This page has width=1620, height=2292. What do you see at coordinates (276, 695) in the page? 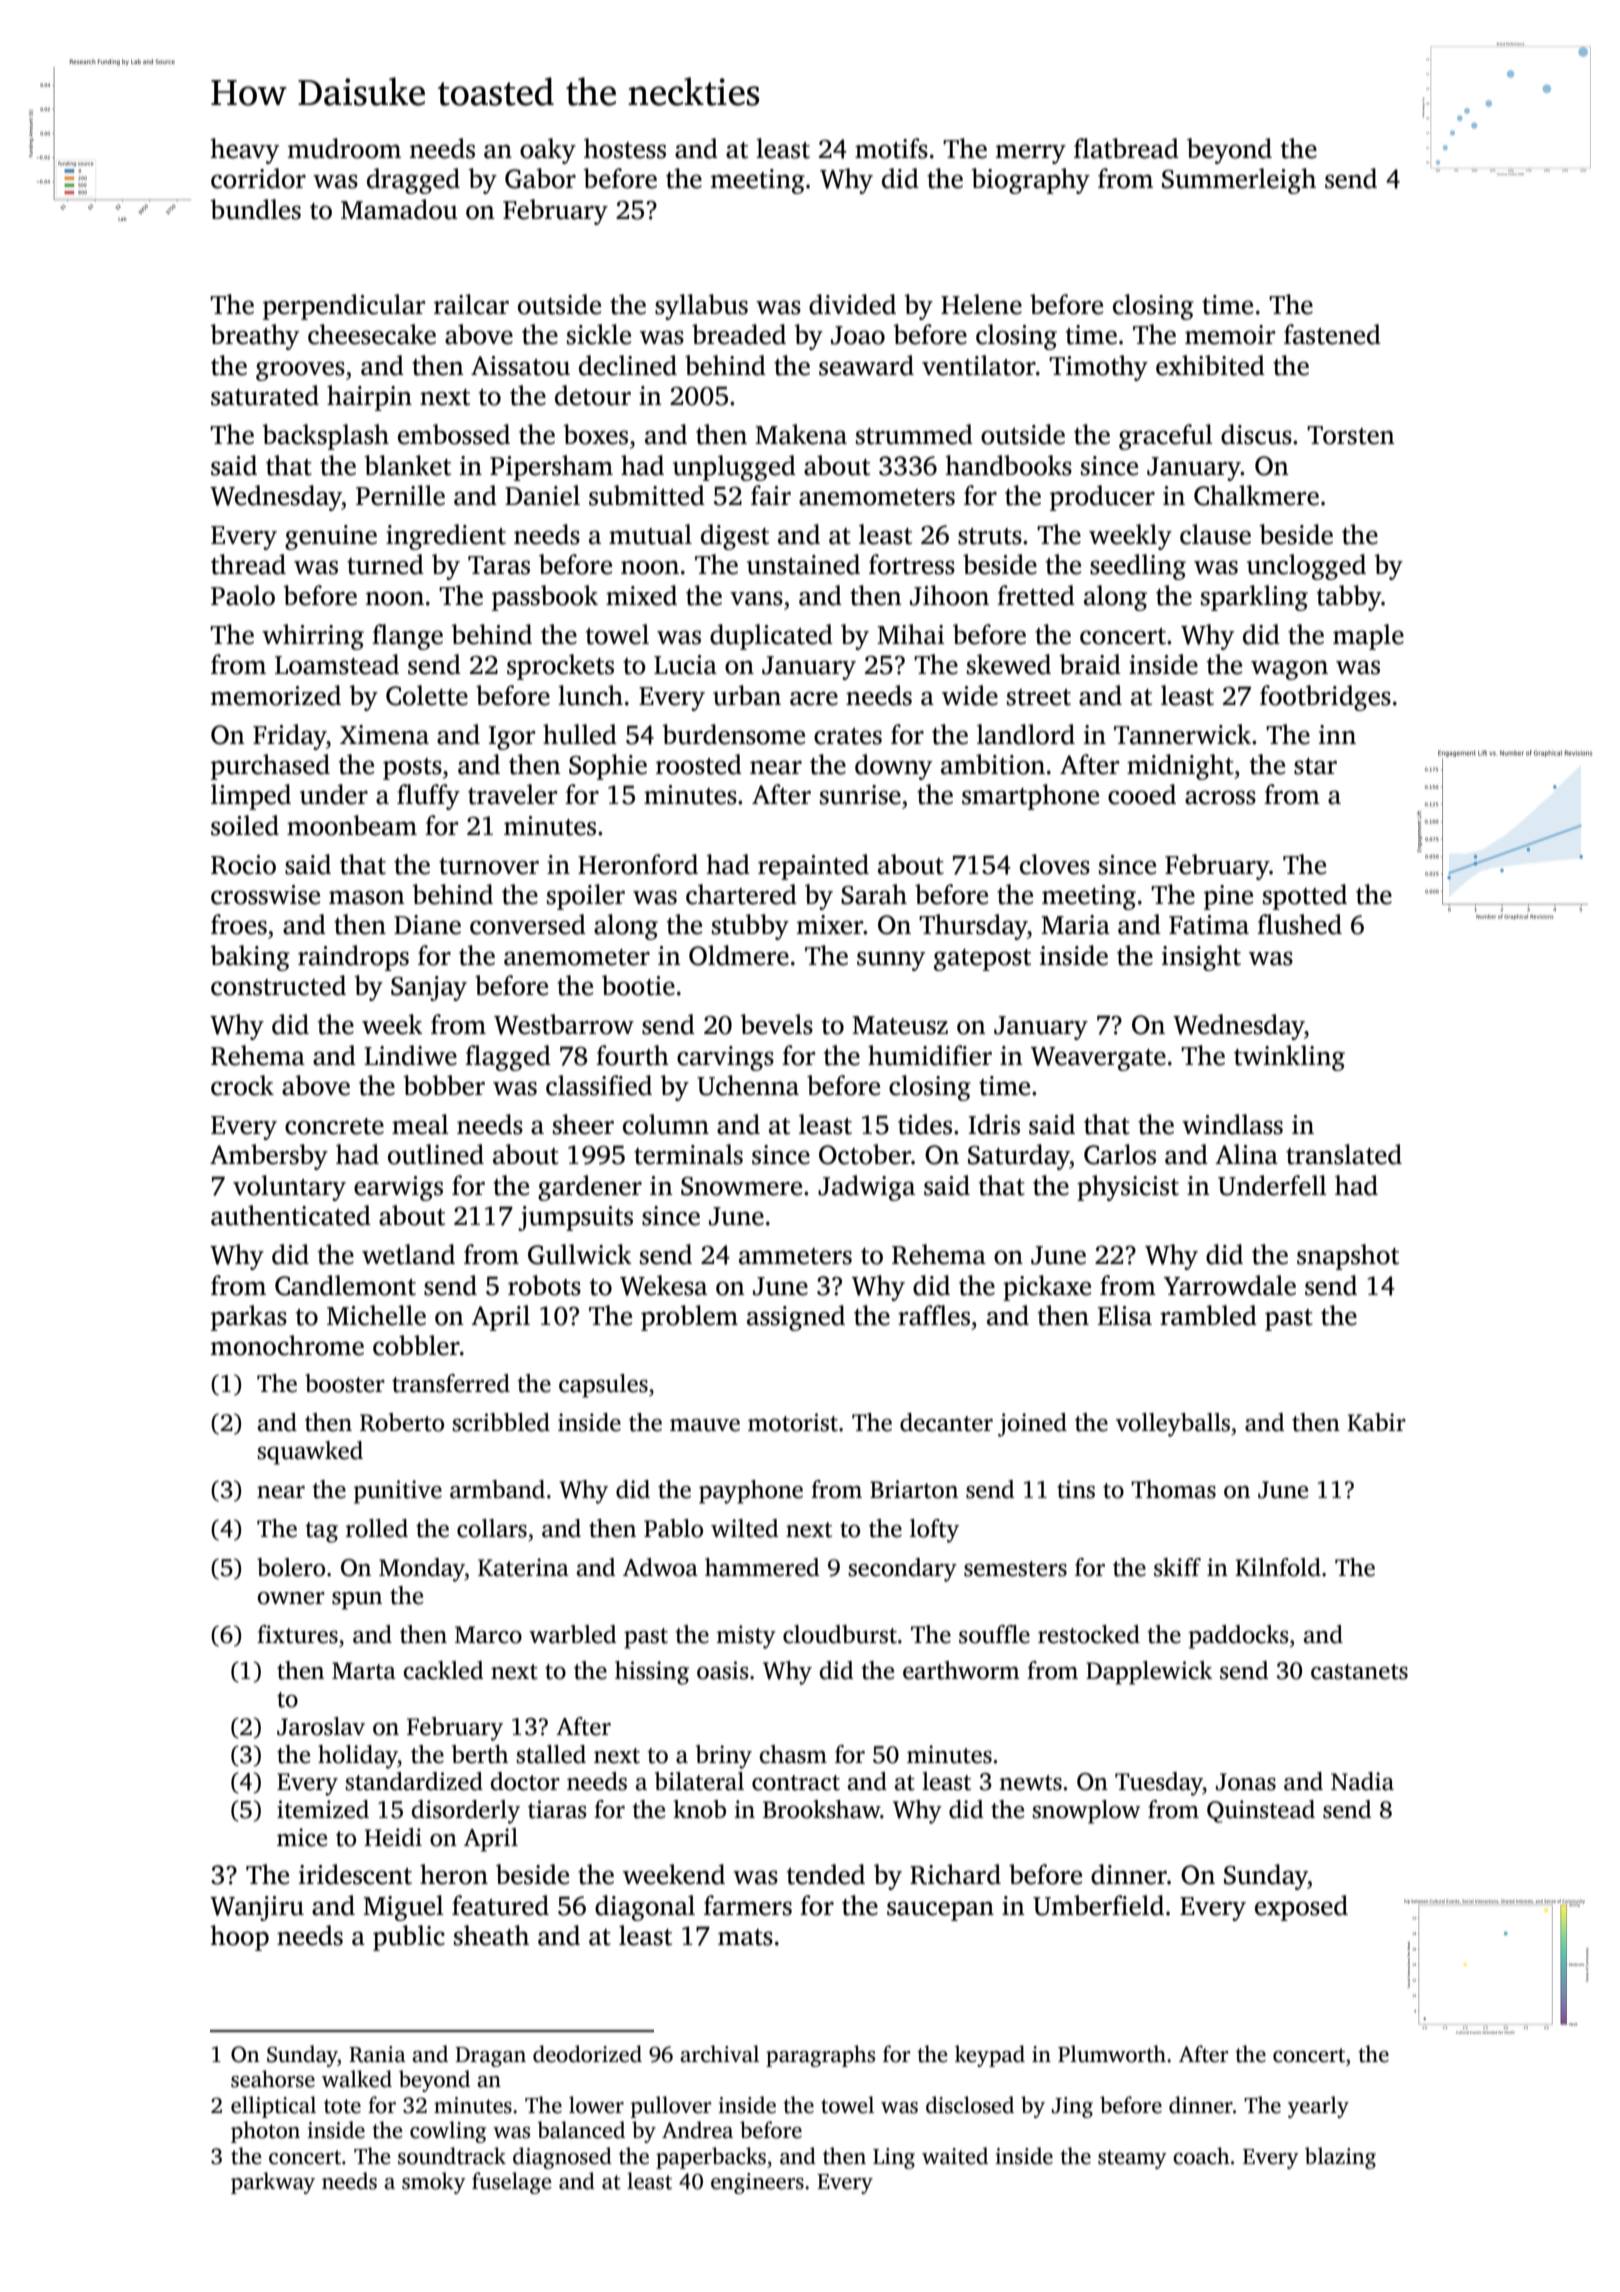
I see `memorized` at bounding box center [276, 695].
